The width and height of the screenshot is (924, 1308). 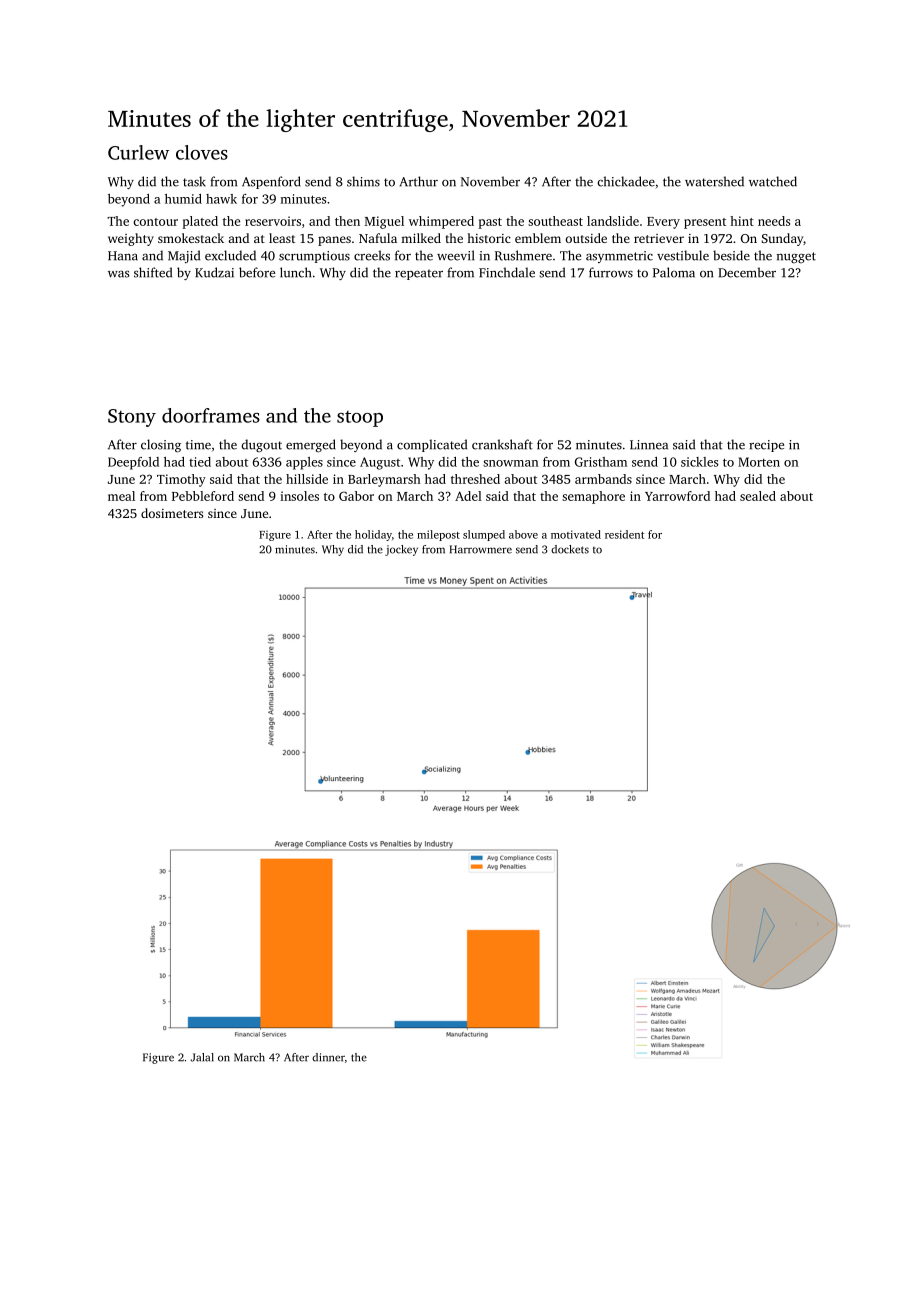 I want to click on vestibule, so click(x=683, y=255).
